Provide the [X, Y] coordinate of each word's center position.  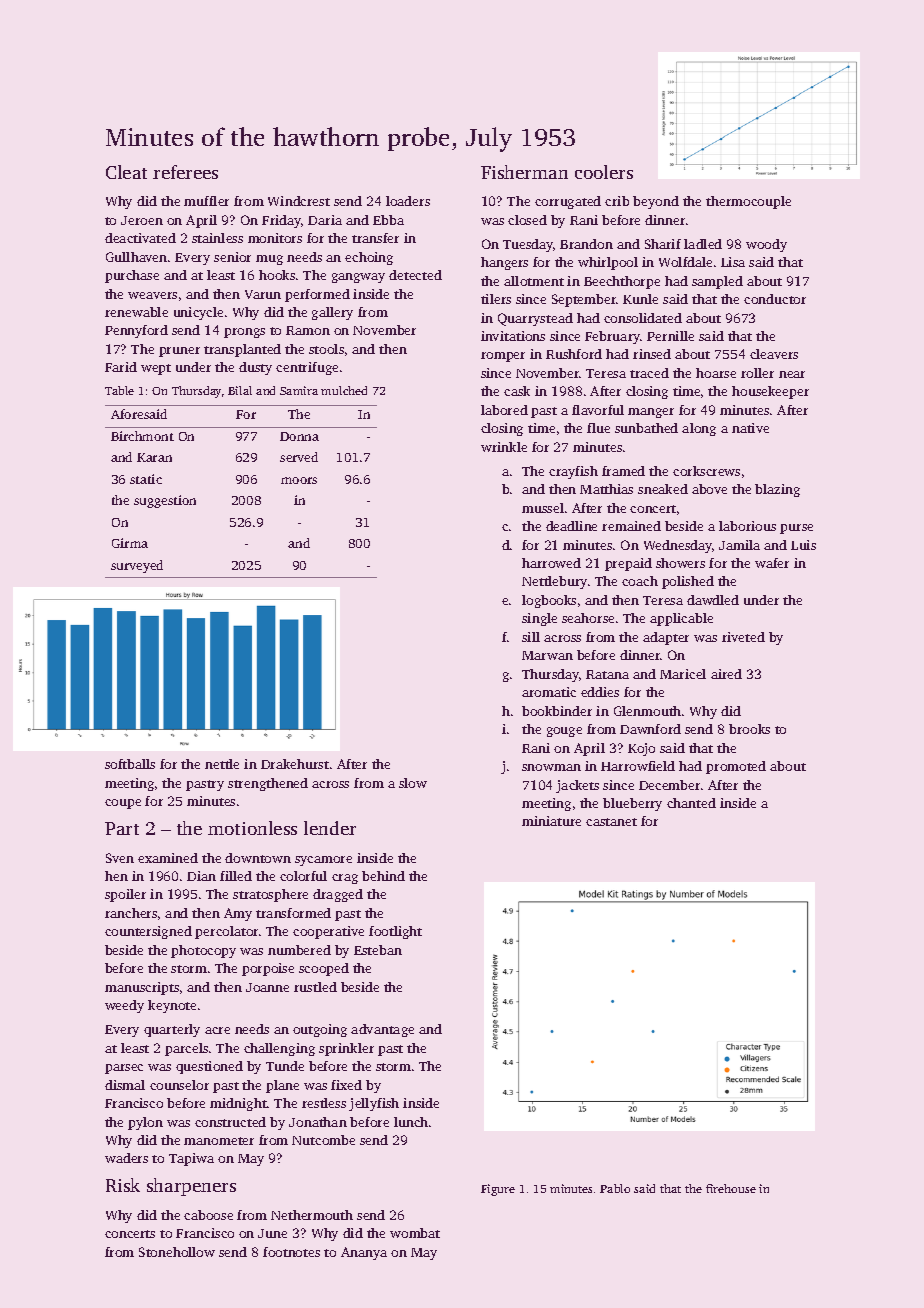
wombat [415, 1233]
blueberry [632, 804]
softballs [130, 764]
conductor [775, 299]
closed [527, 220]
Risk [123, 1185]
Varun [263, 294]
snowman [551, 767]
